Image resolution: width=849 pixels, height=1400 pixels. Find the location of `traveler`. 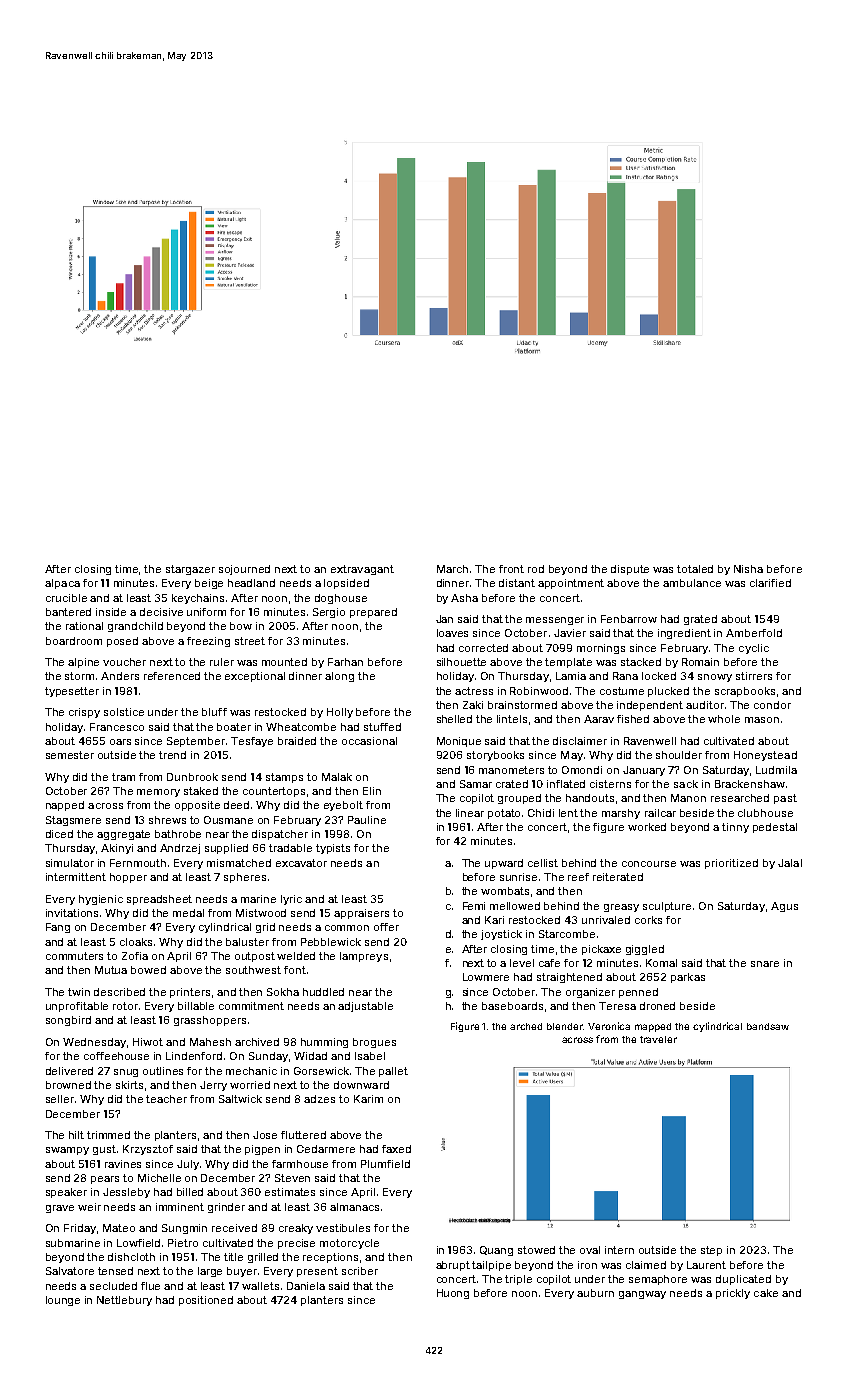

traveler is located at coordinates (658, 1039).
